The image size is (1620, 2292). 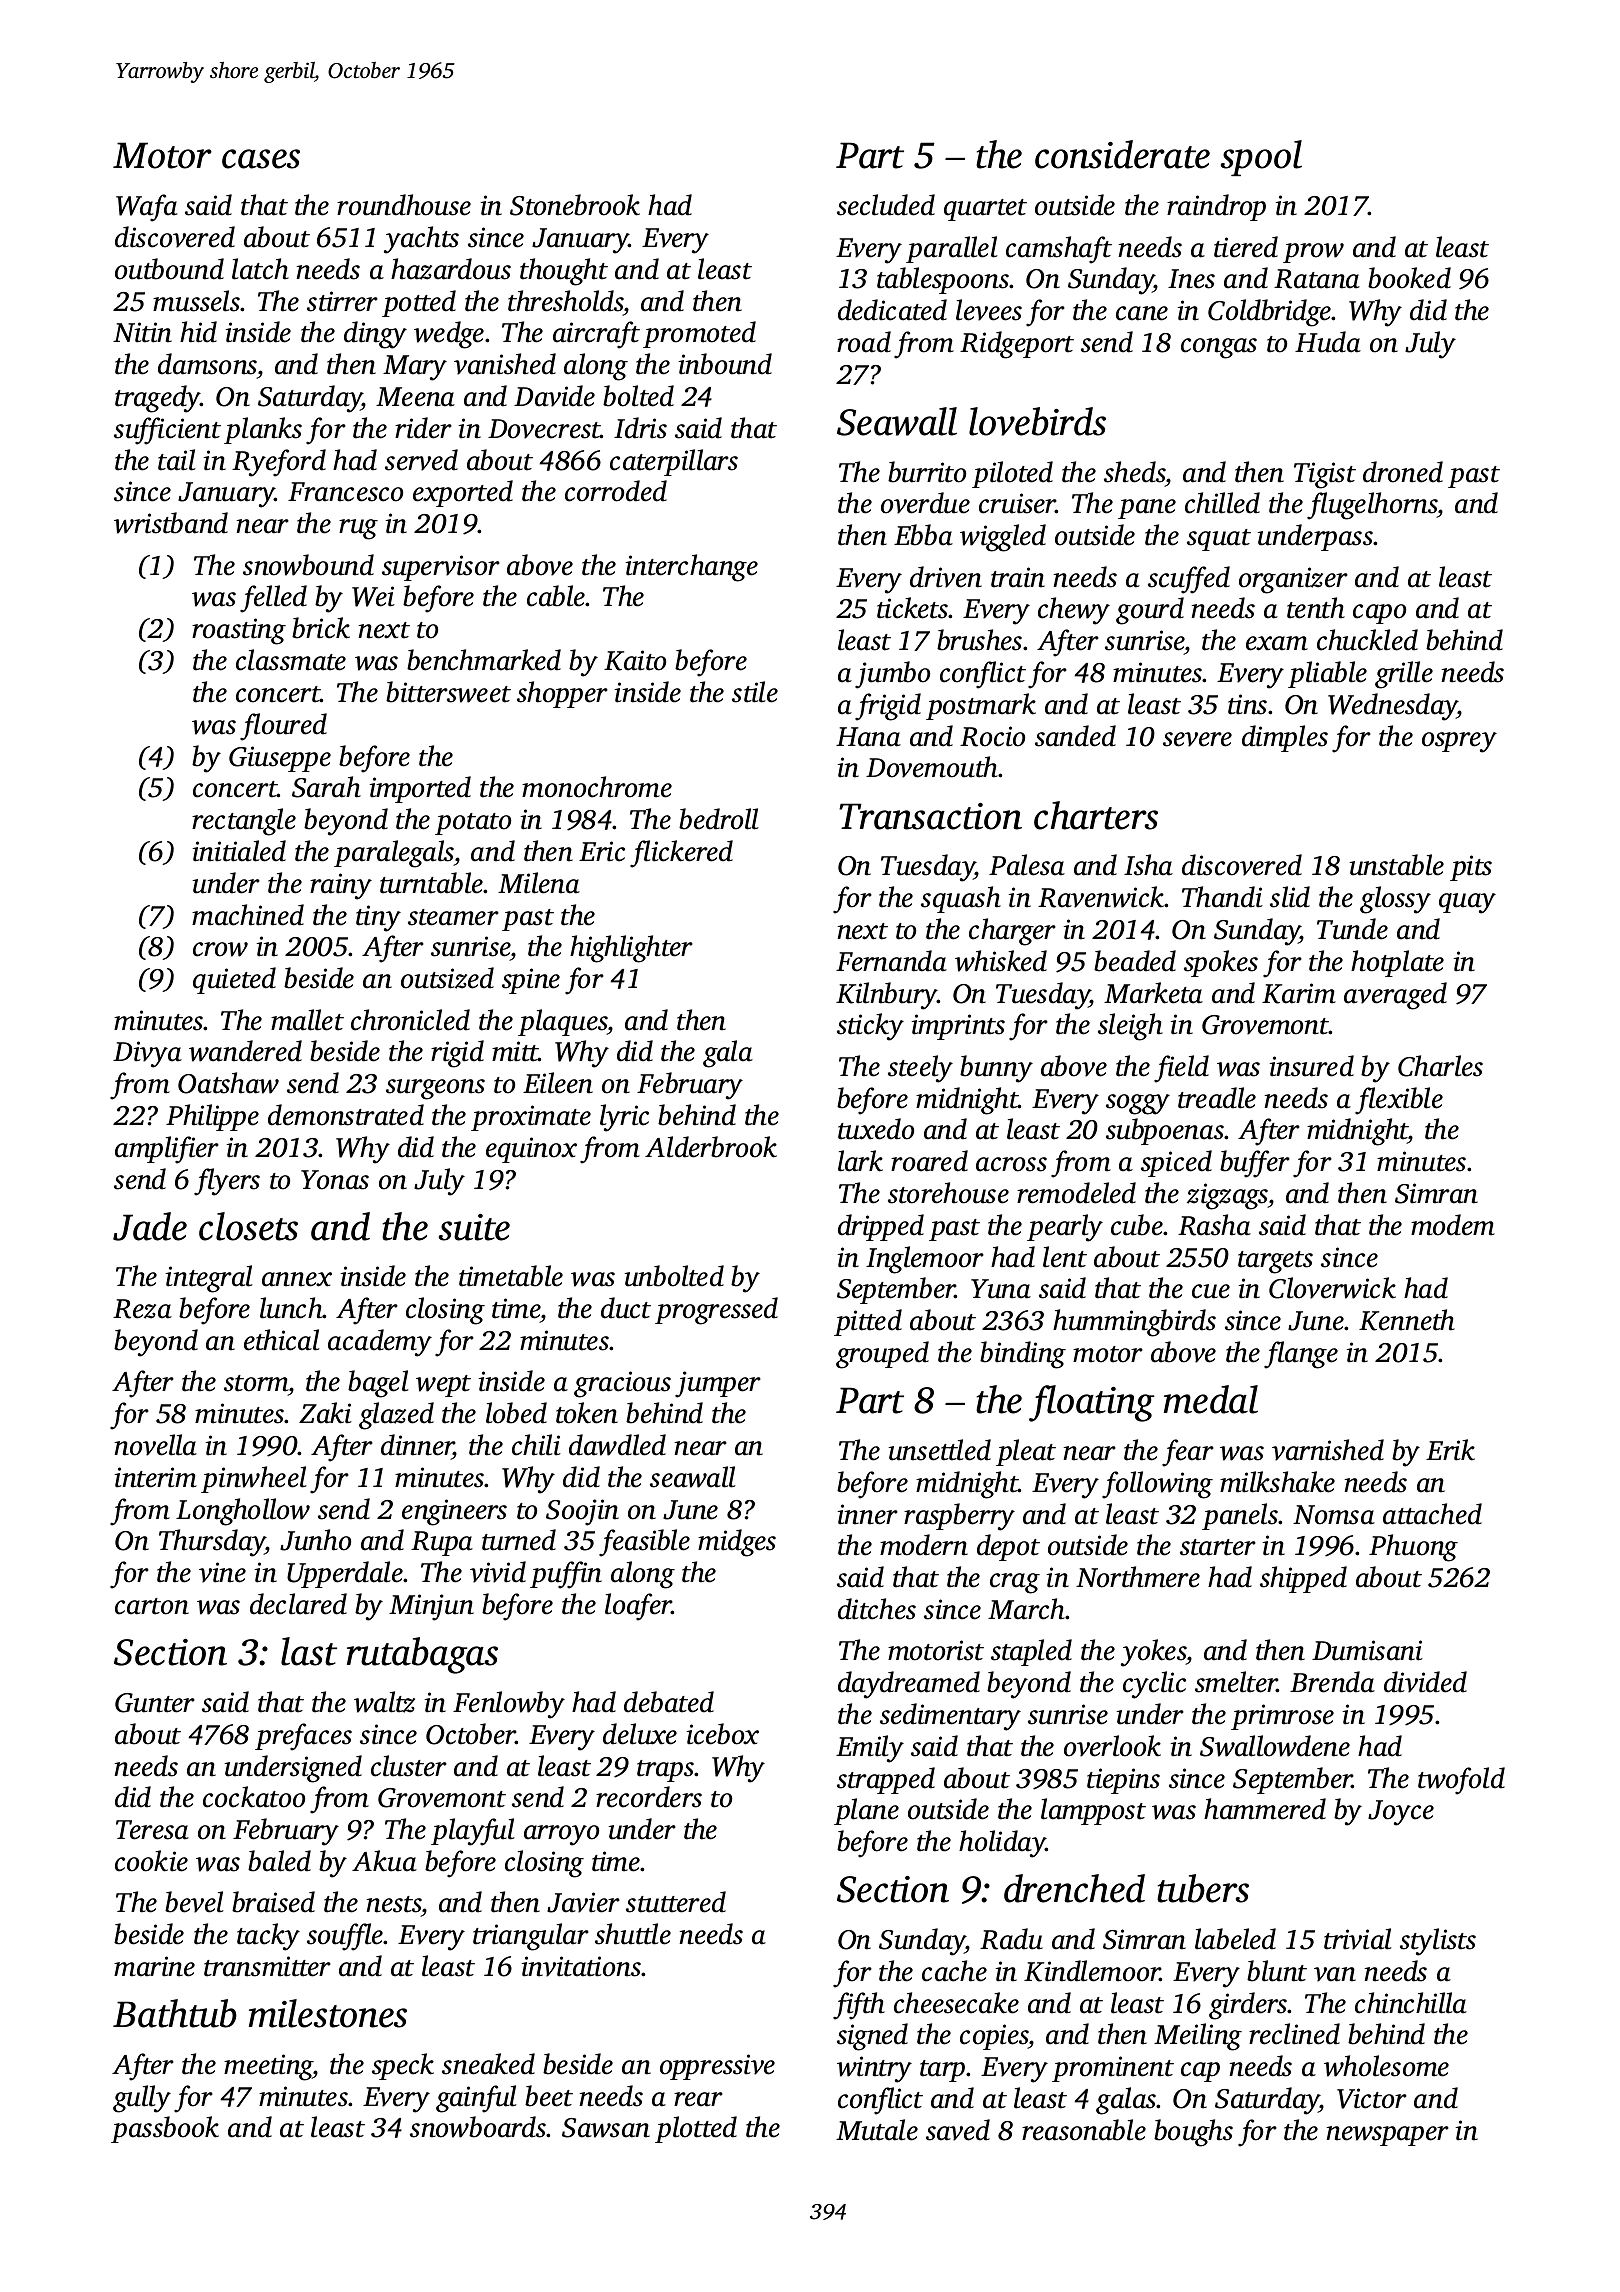 I want to click on plotted, so click(x=696, y=2129).
